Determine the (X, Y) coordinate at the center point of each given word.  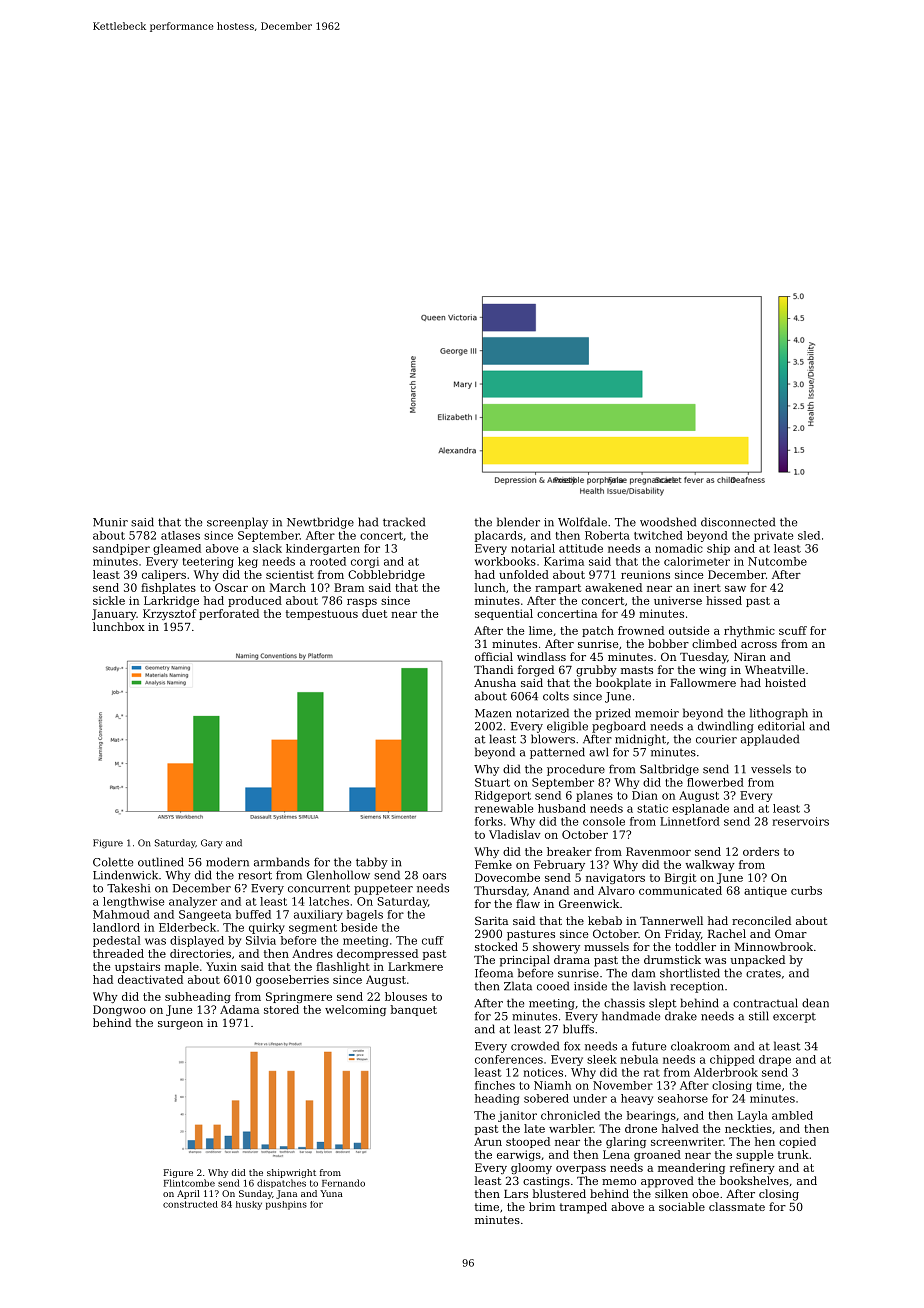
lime (541, 630)
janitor (517, 1116)
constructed (190, 1204)
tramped (583, 1208)
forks (489, 821)
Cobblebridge (386, 575)
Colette (113, 862)
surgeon (180, 1025)
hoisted (785, 682)
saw (735, 589)
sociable (682, 1206)
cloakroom (700, 1046)
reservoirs (800, 821)
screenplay (237, 523)
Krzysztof (169, 614)
